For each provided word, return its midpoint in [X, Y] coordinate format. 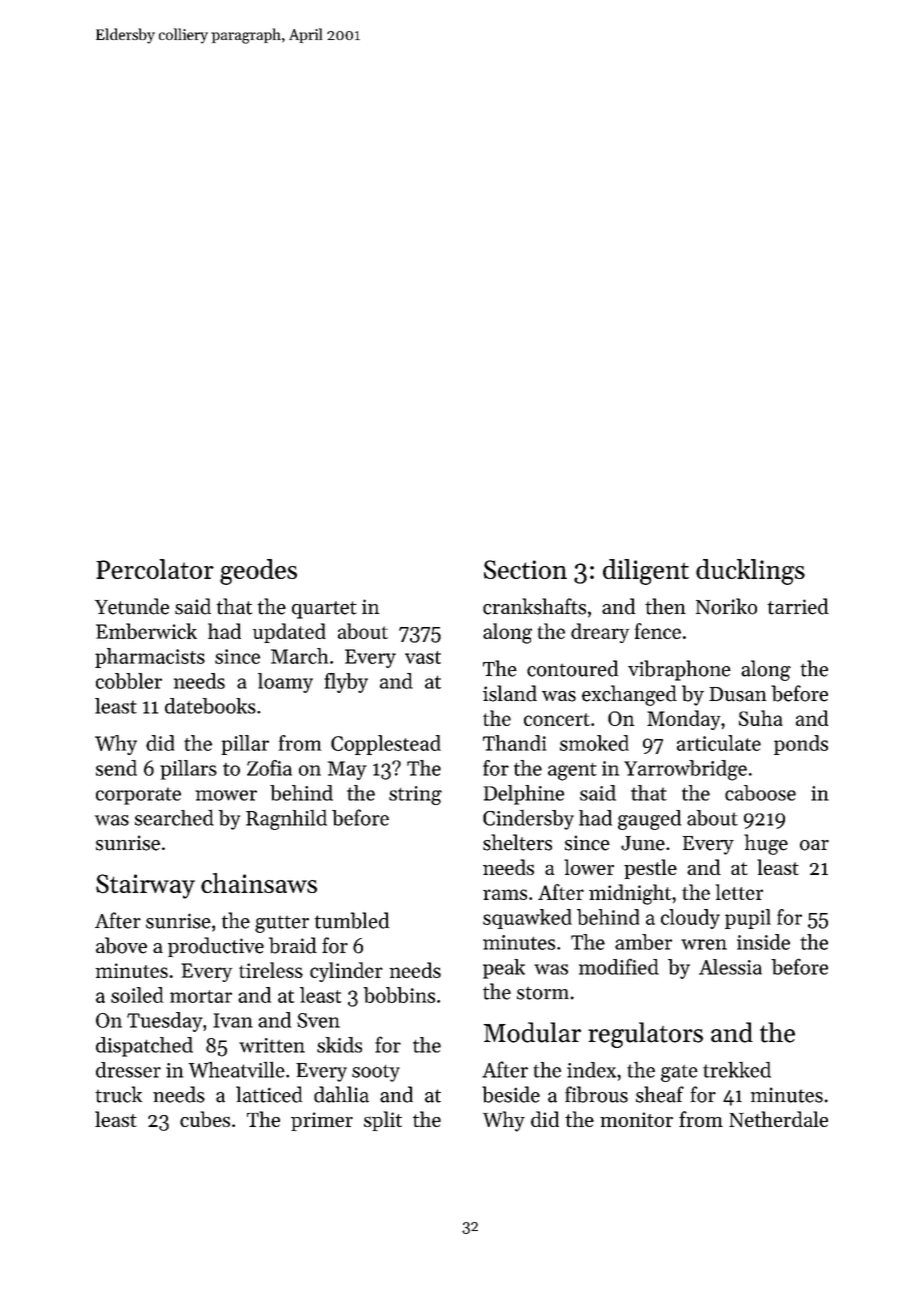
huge [766, 844]
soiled [137, 995]
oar [814, 845]
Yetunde [132, 606]
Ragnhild [286, 820]
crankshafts [534, 606]
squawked [527, 919]
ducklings [750, 572]
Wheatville [237, 1069]
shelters [517, 842]
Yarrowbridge [685, 770]
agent [572, 772]
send [116, 768]
